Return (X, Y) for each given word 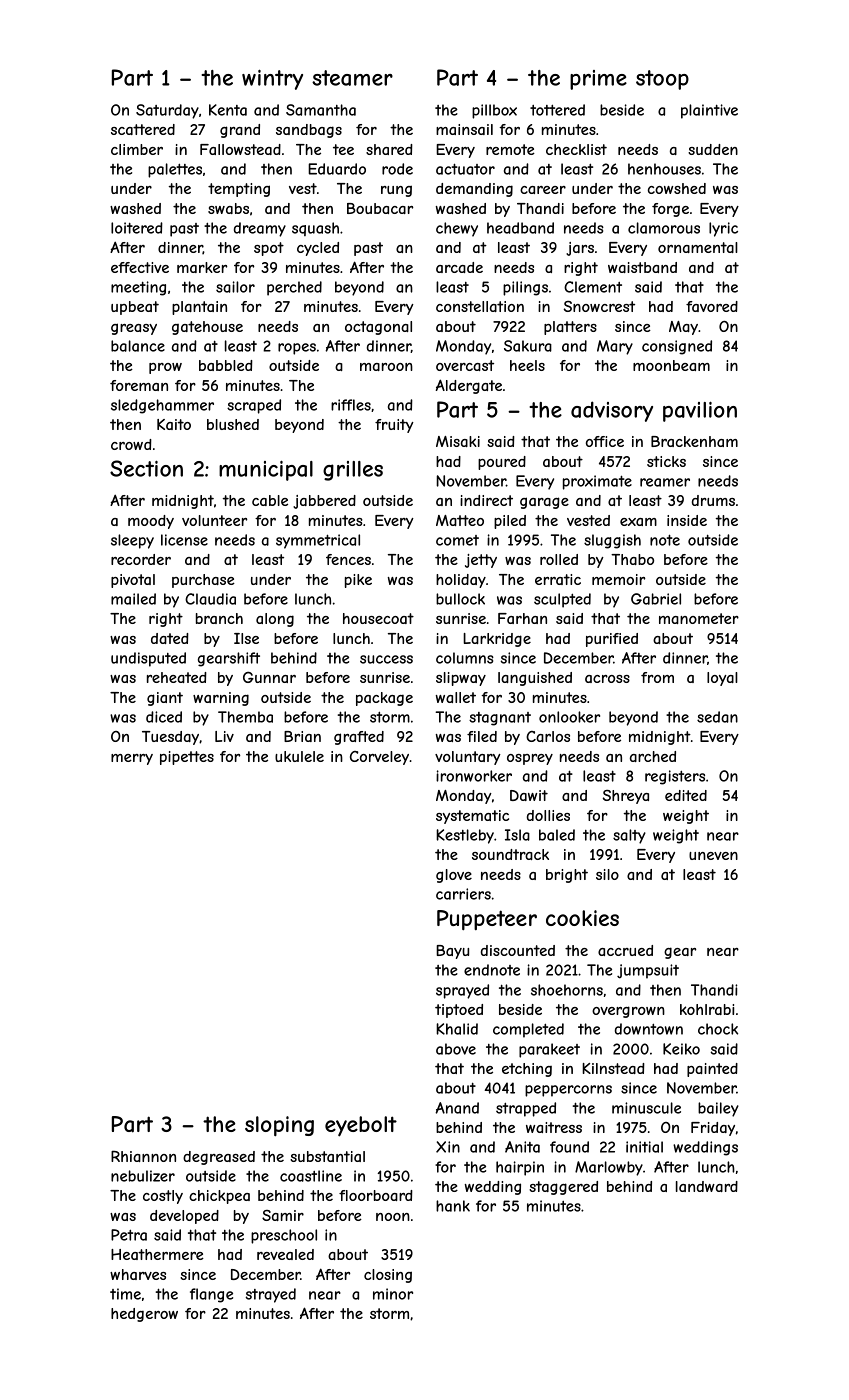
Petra (129, 1235)
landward (707, 1186)
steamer (352, 78)
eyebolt (361, 1126)
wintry (272, 79)
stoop (662, 80)
